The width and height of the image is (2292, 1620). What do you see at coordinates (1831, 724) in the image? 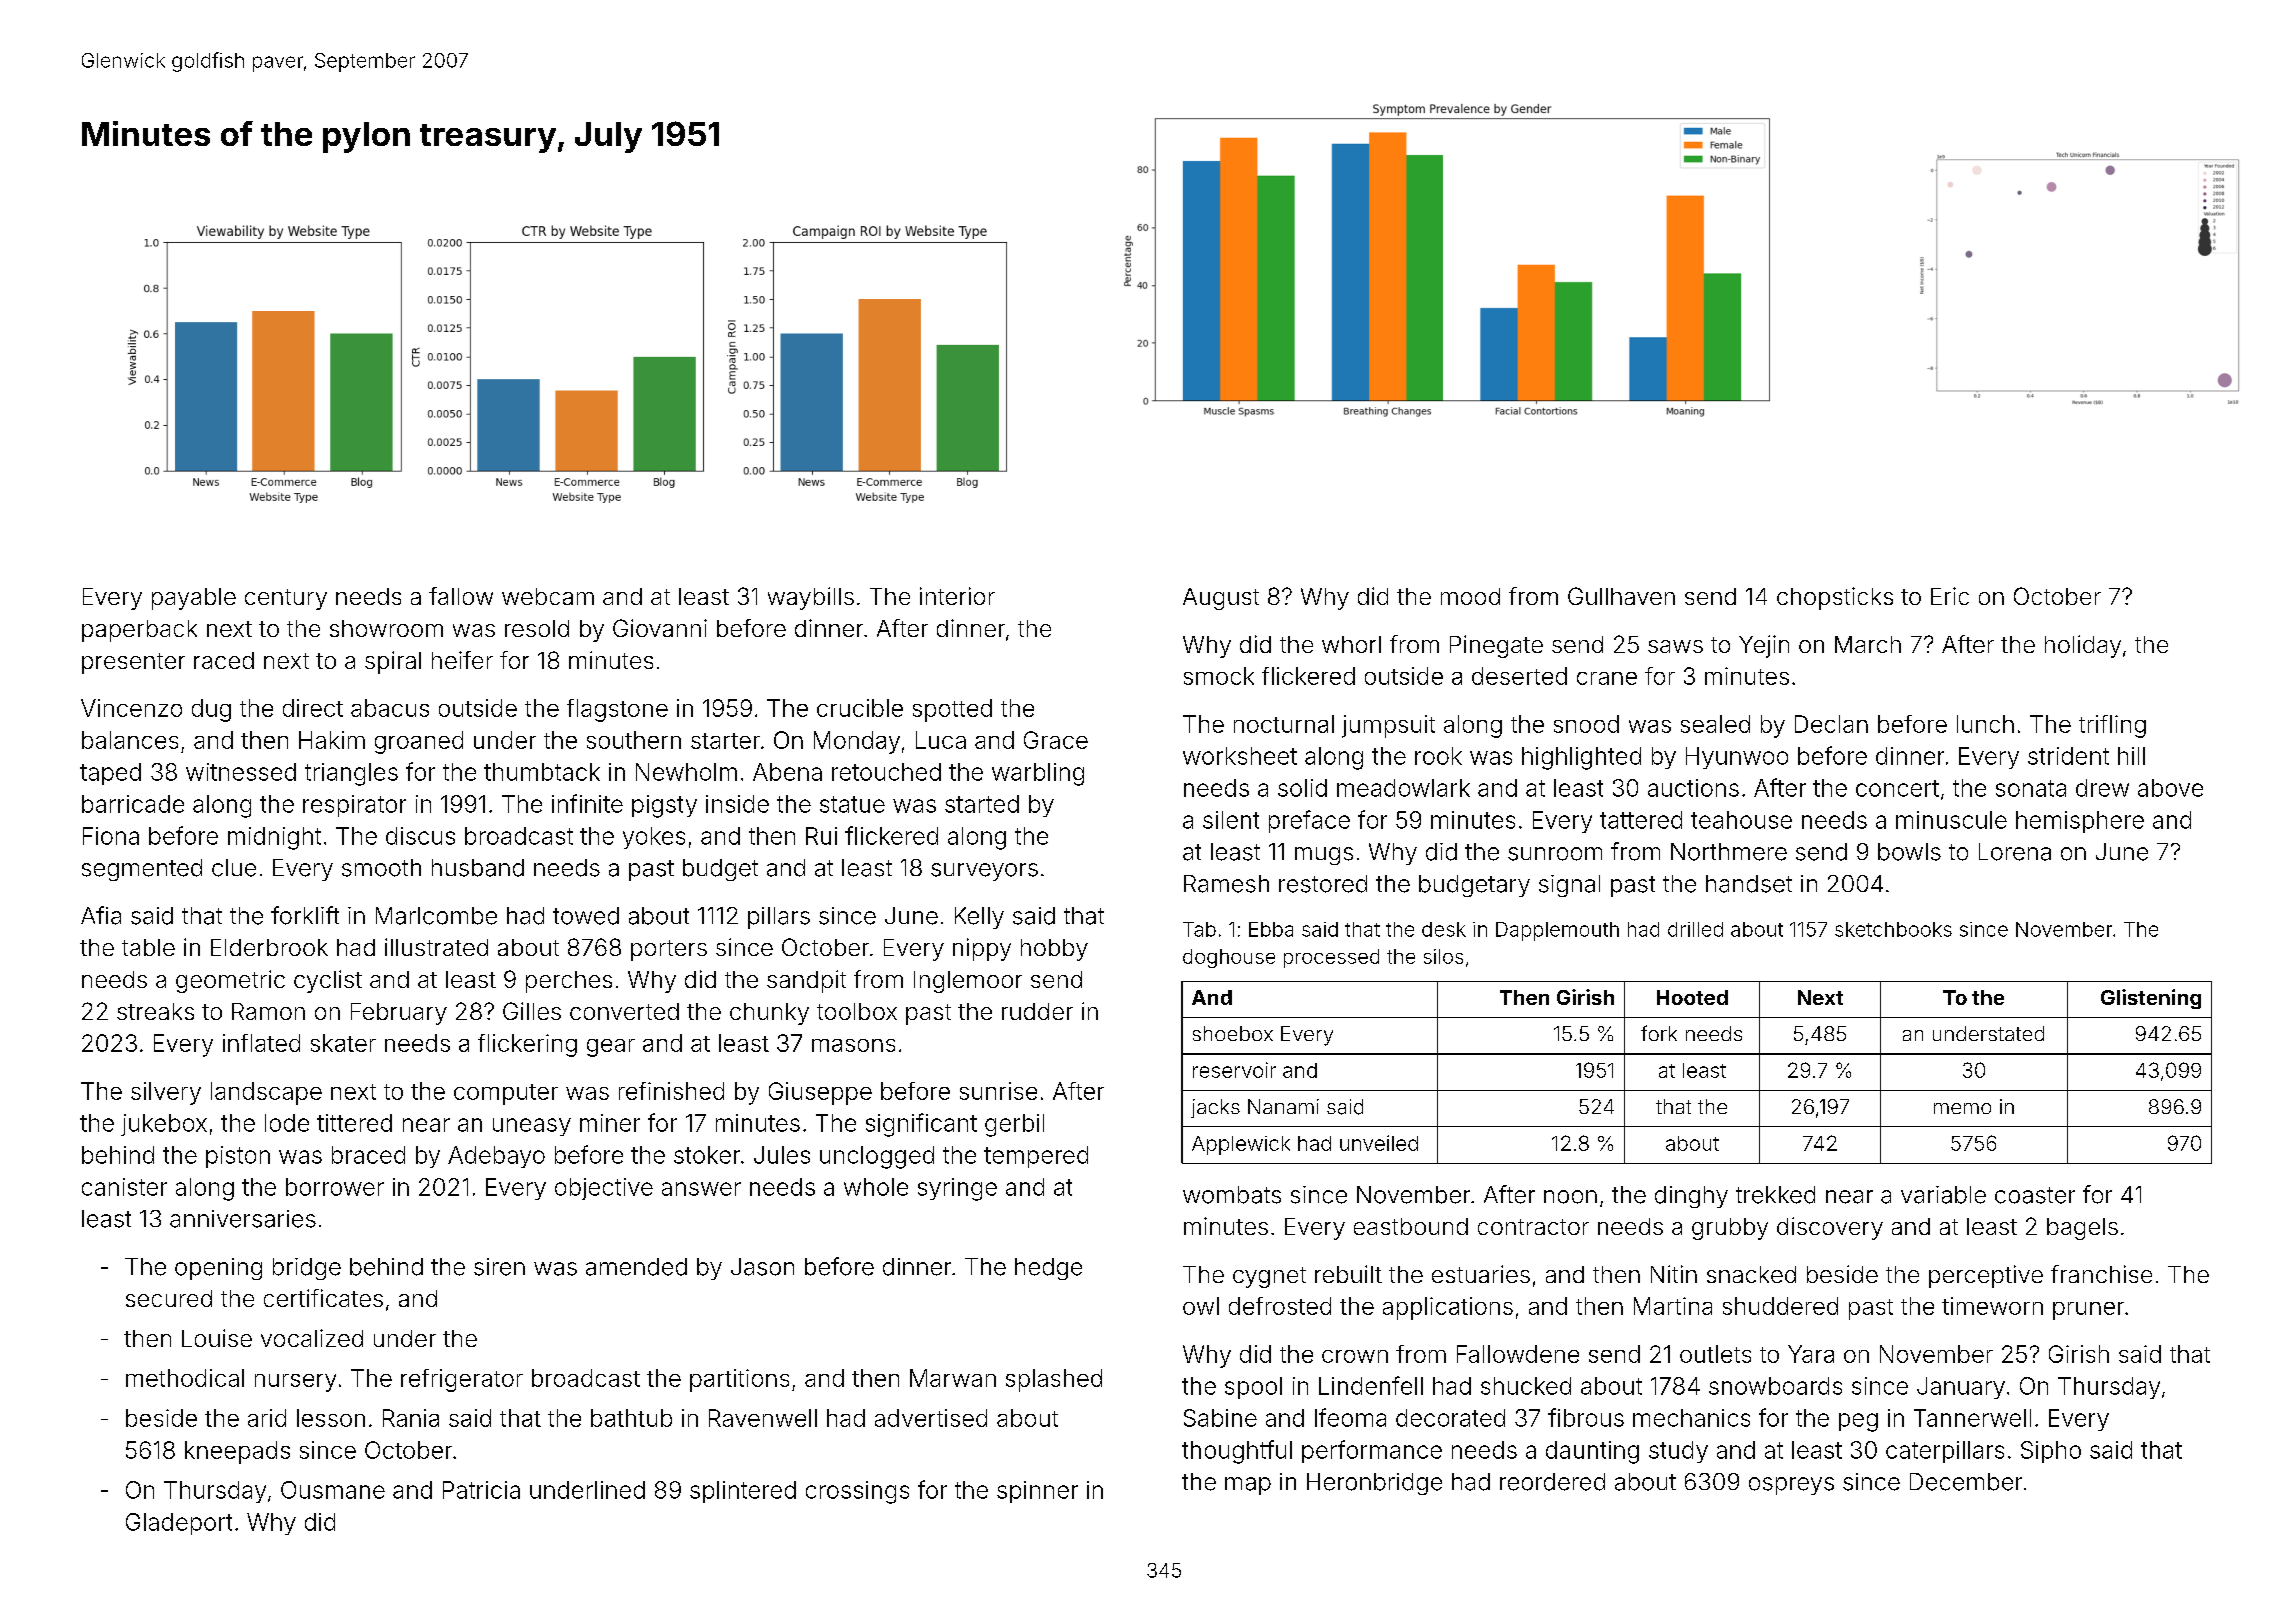
I see `Declan` at bounding box center [1831, 724].
